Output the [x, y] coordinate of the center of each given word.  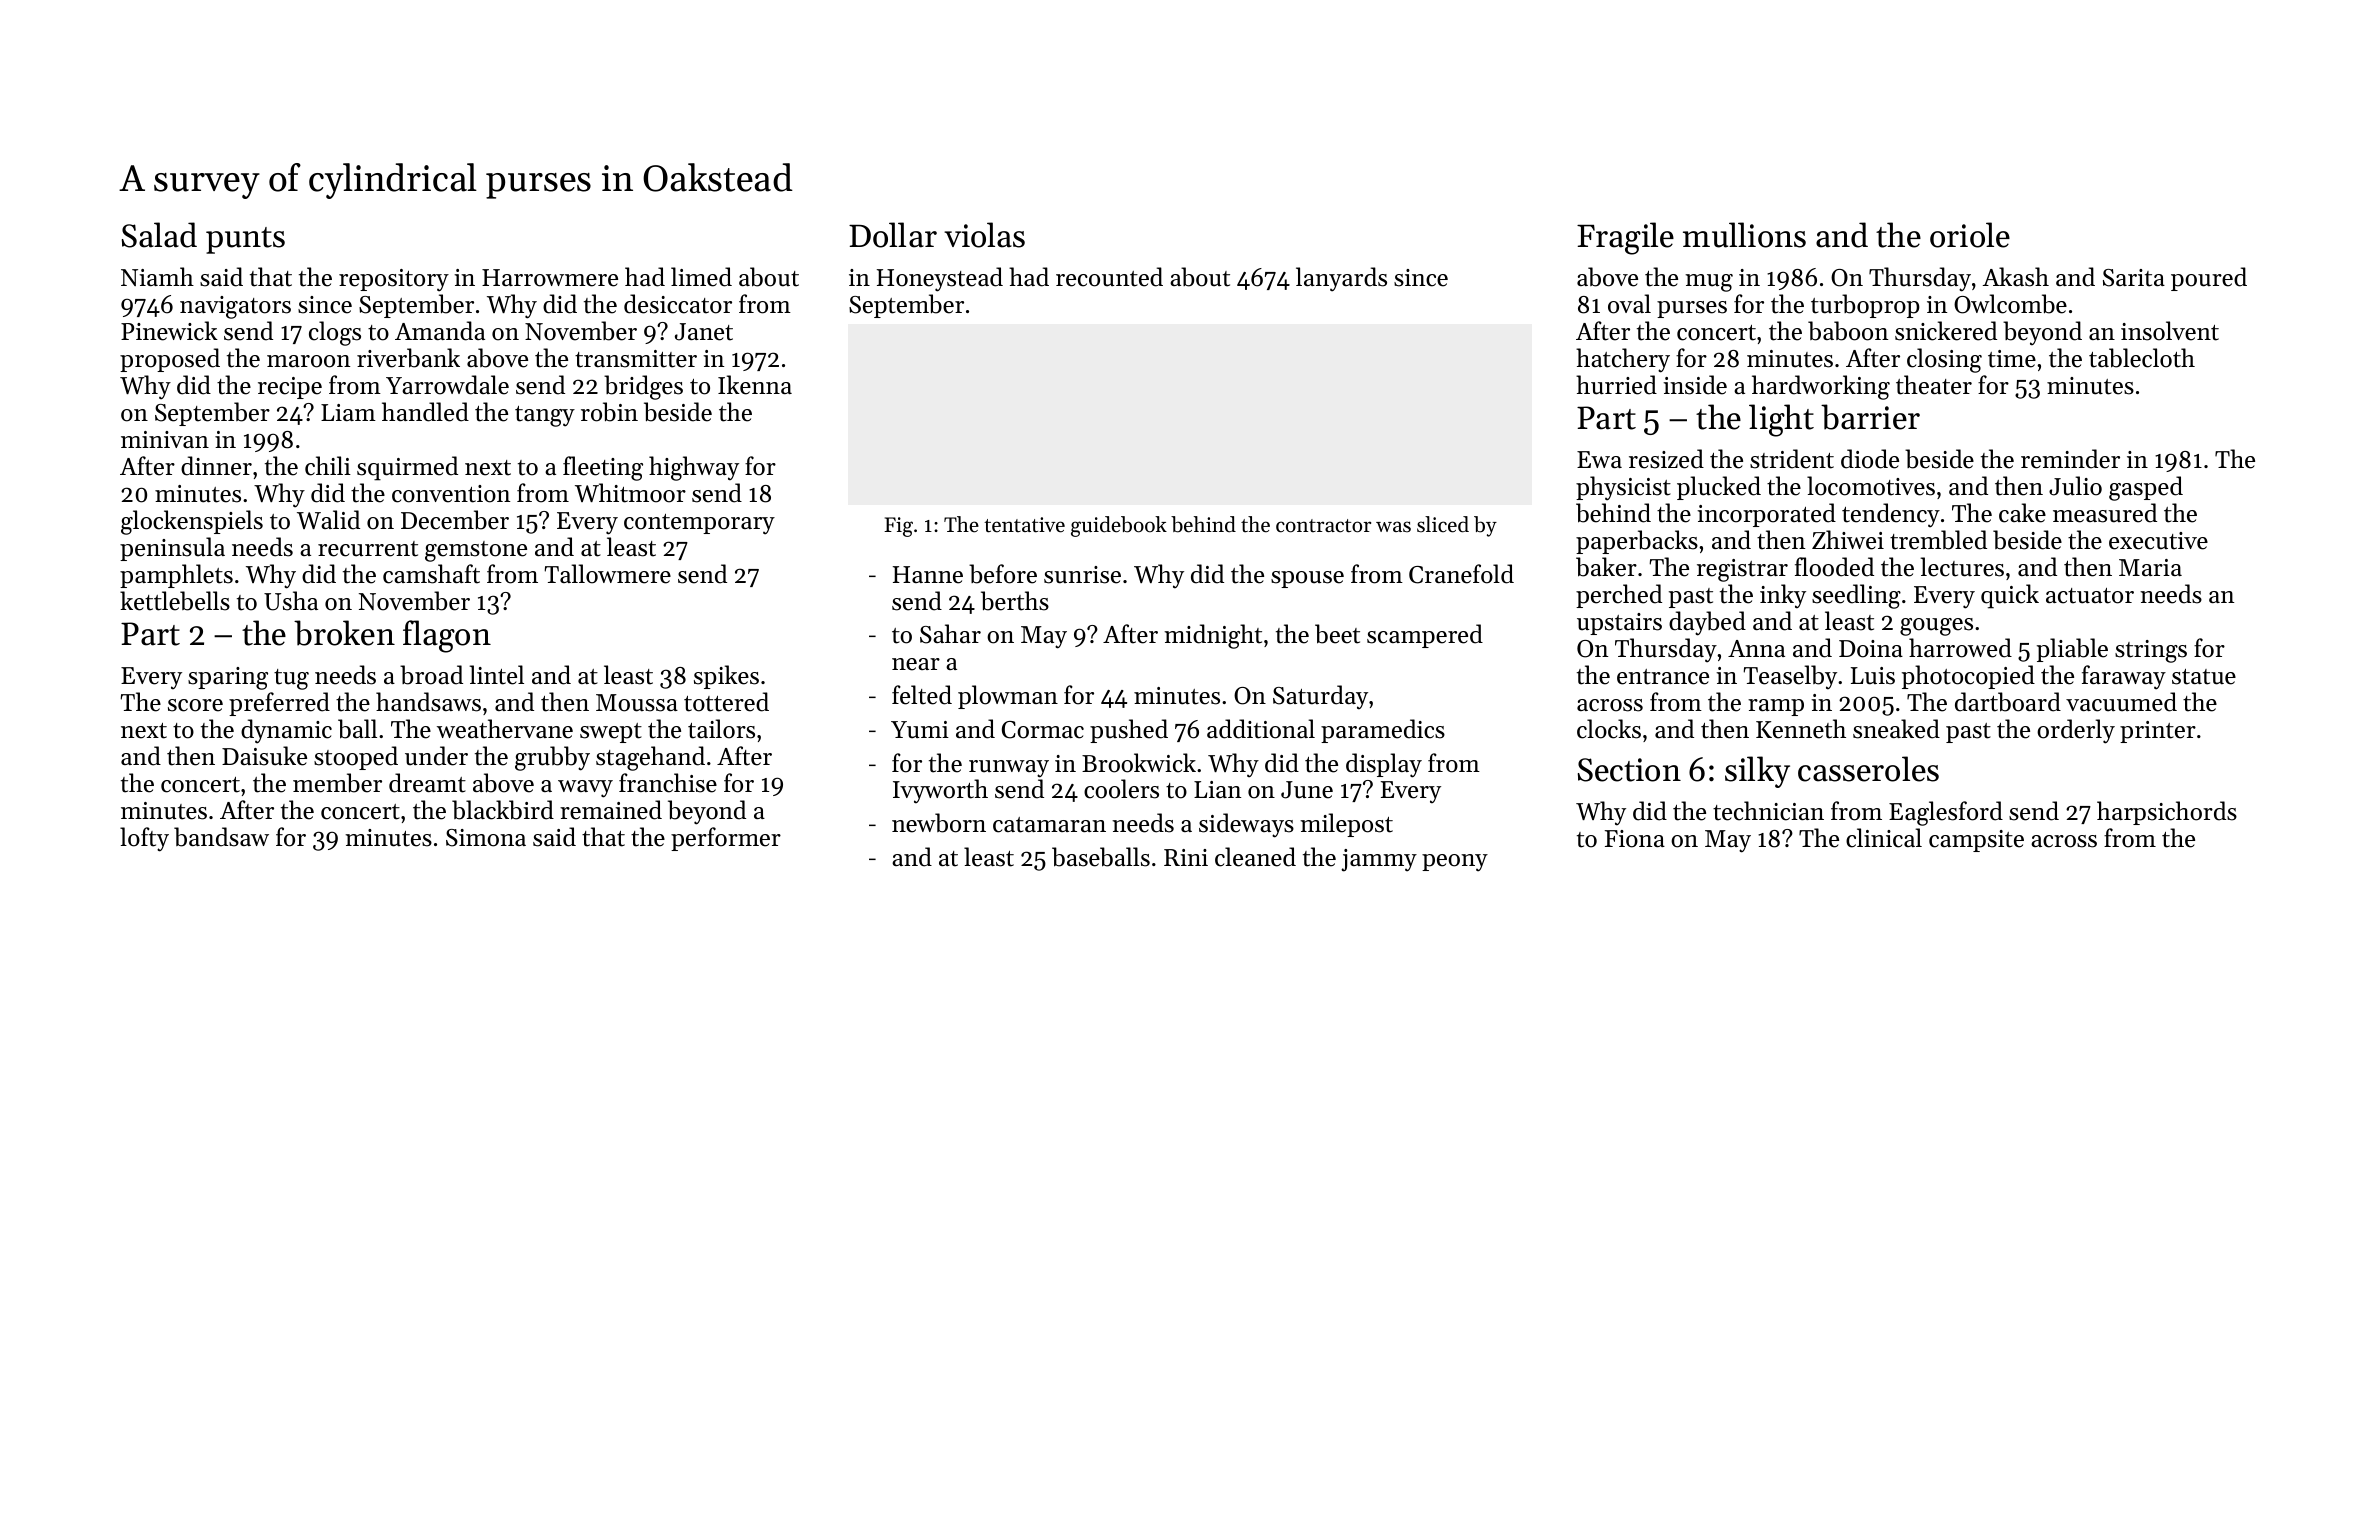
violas [984, 235]
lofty [144, 839]
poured [2209, 279]
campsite [1976, 841]
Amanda [440, 331]
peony [1455, 863]
